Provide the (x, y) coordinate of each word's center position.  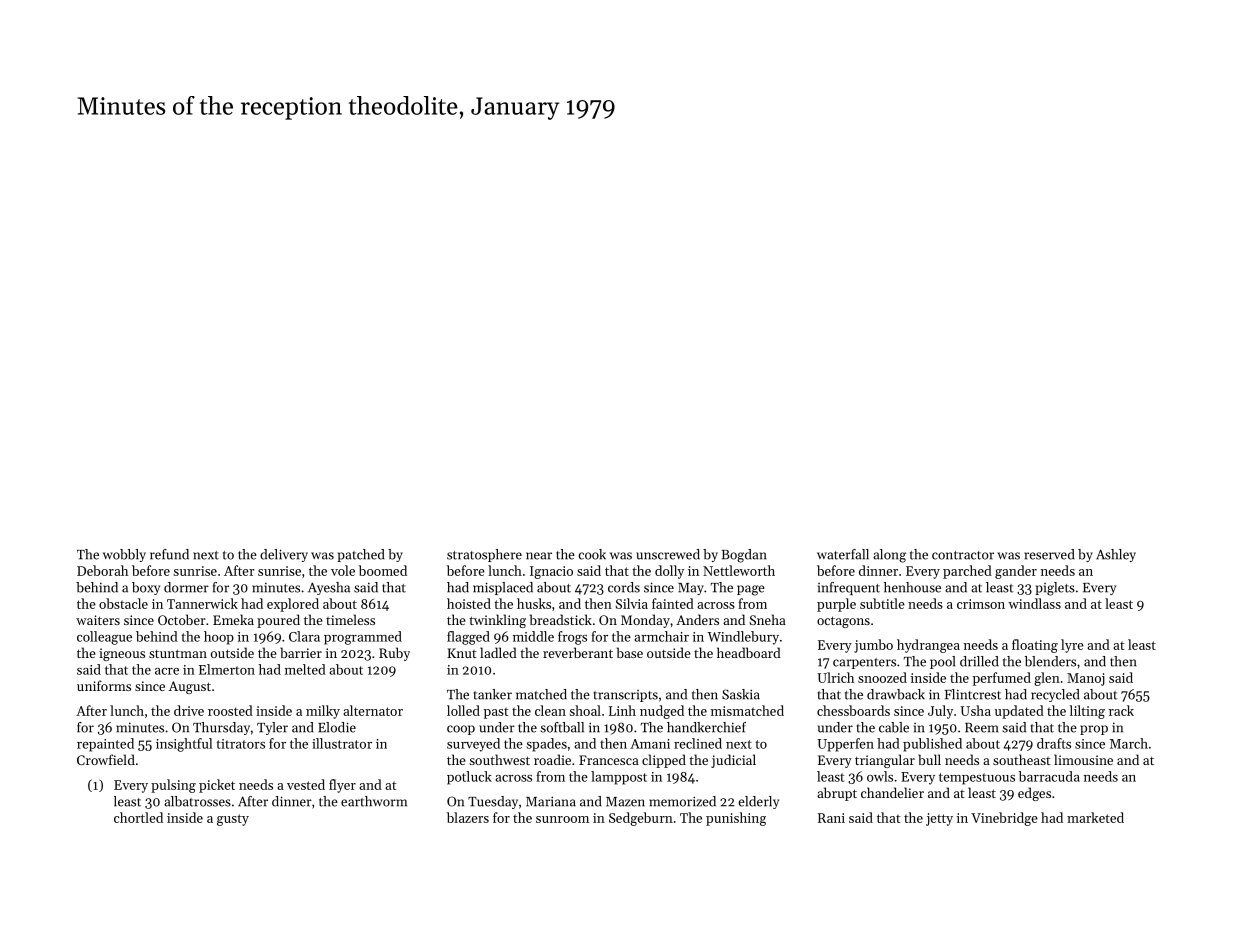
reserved (1049, 554)
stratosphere (484, 555)
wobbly (124, 555)
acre (167, 671)
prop (1094, 730)
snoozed (882, 677)
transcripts (625, 696)
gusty (233, 820)
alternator (373, 710)
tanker (492, 694)
